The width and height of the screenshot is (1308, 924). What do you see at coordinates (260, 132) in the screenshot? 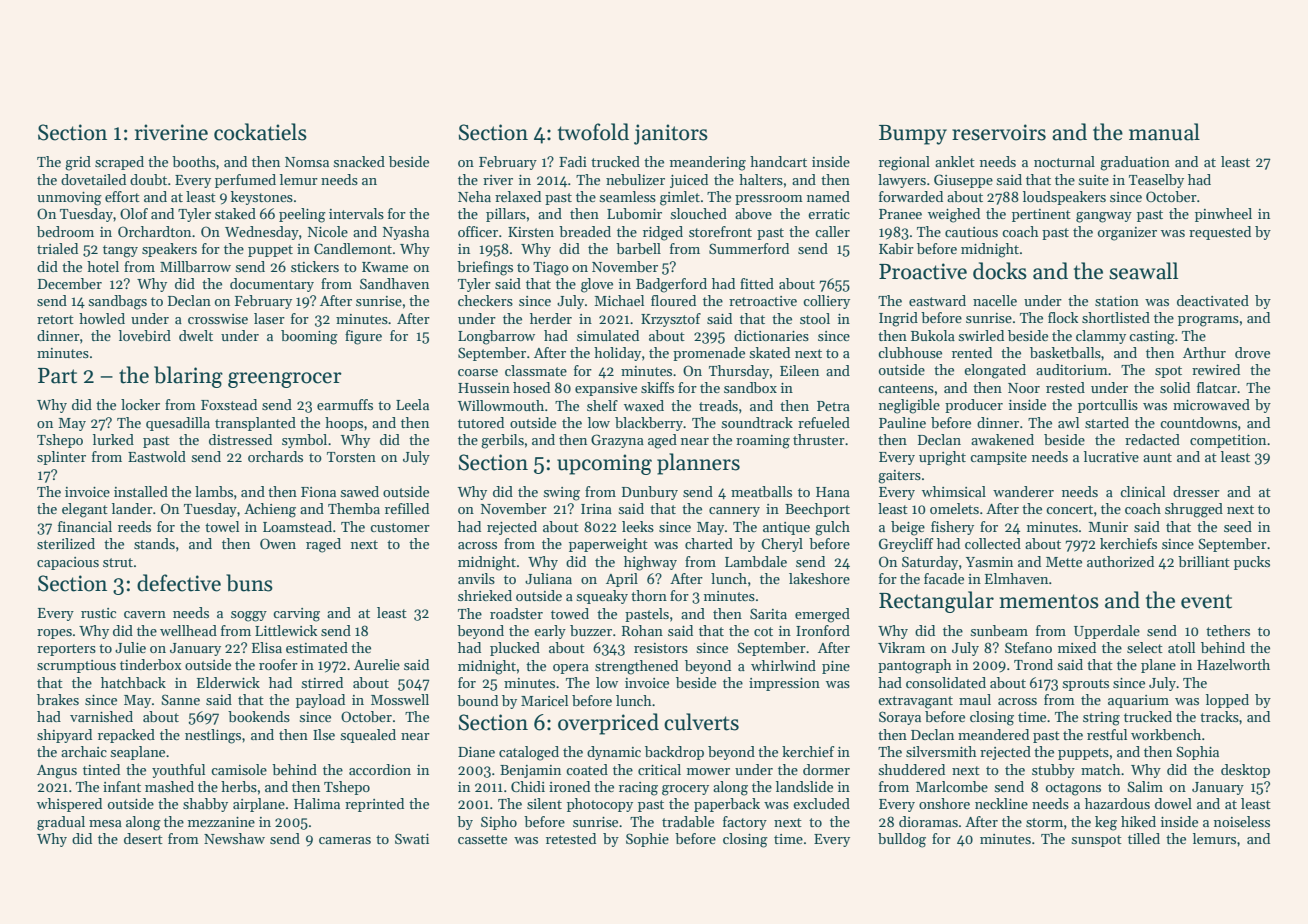
I see `cockatiels` at bounding box center [260, 132].
